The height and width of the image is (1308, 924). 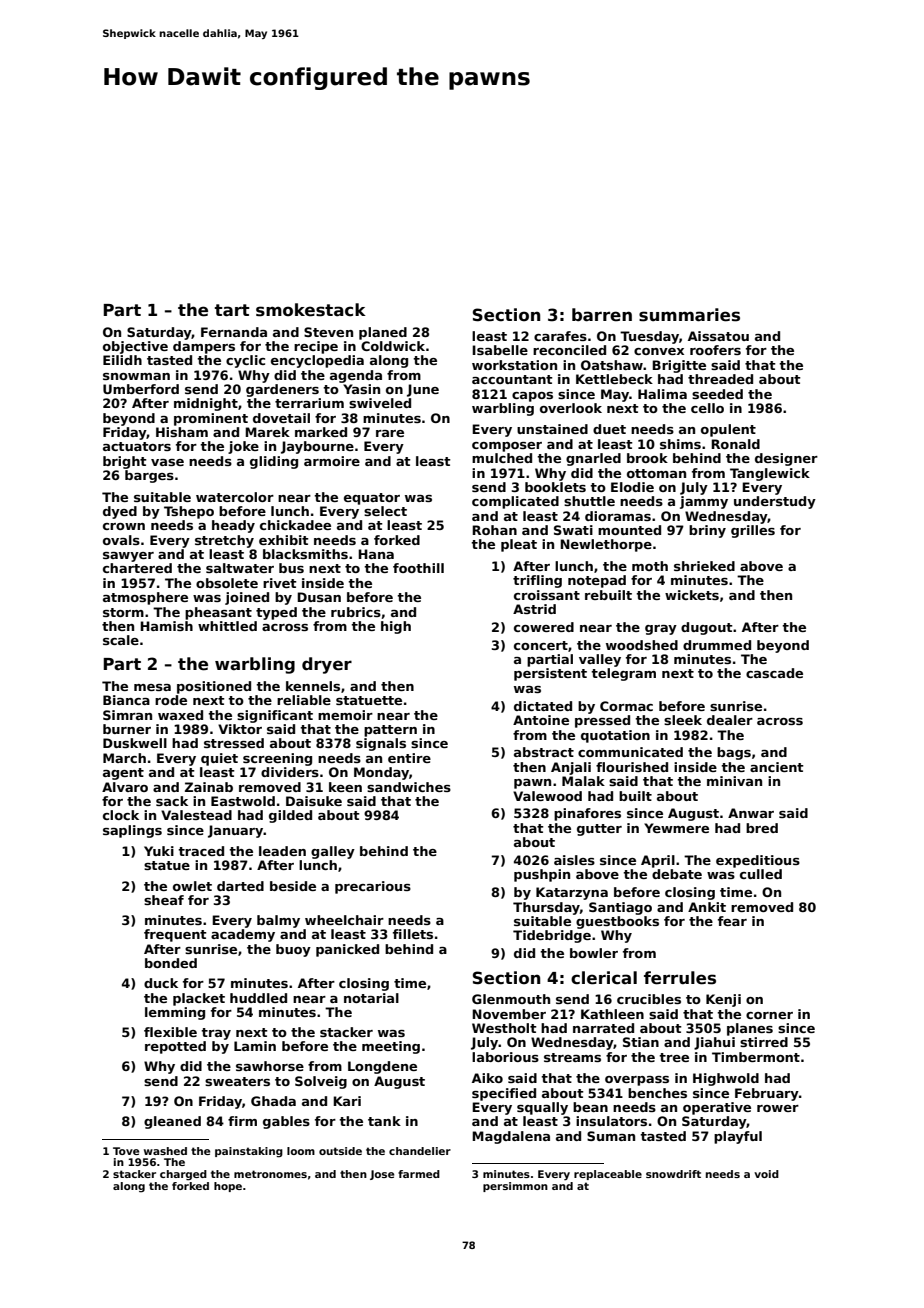 I want to click on charged, so click(x=183, y=1175).
